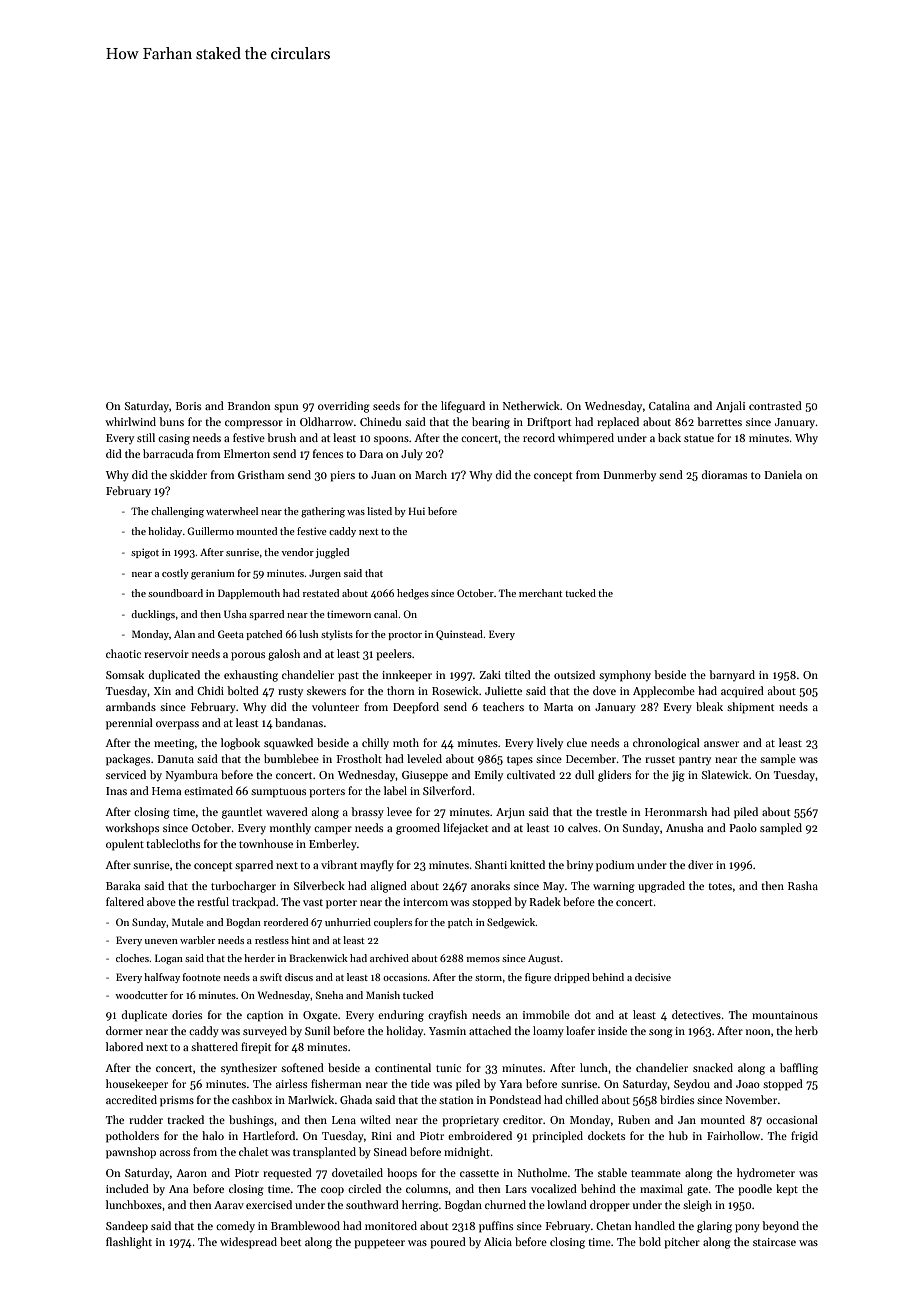  Describe the element at coordinates (448, 1243) in the screenshot. I see `poured` at that location.
